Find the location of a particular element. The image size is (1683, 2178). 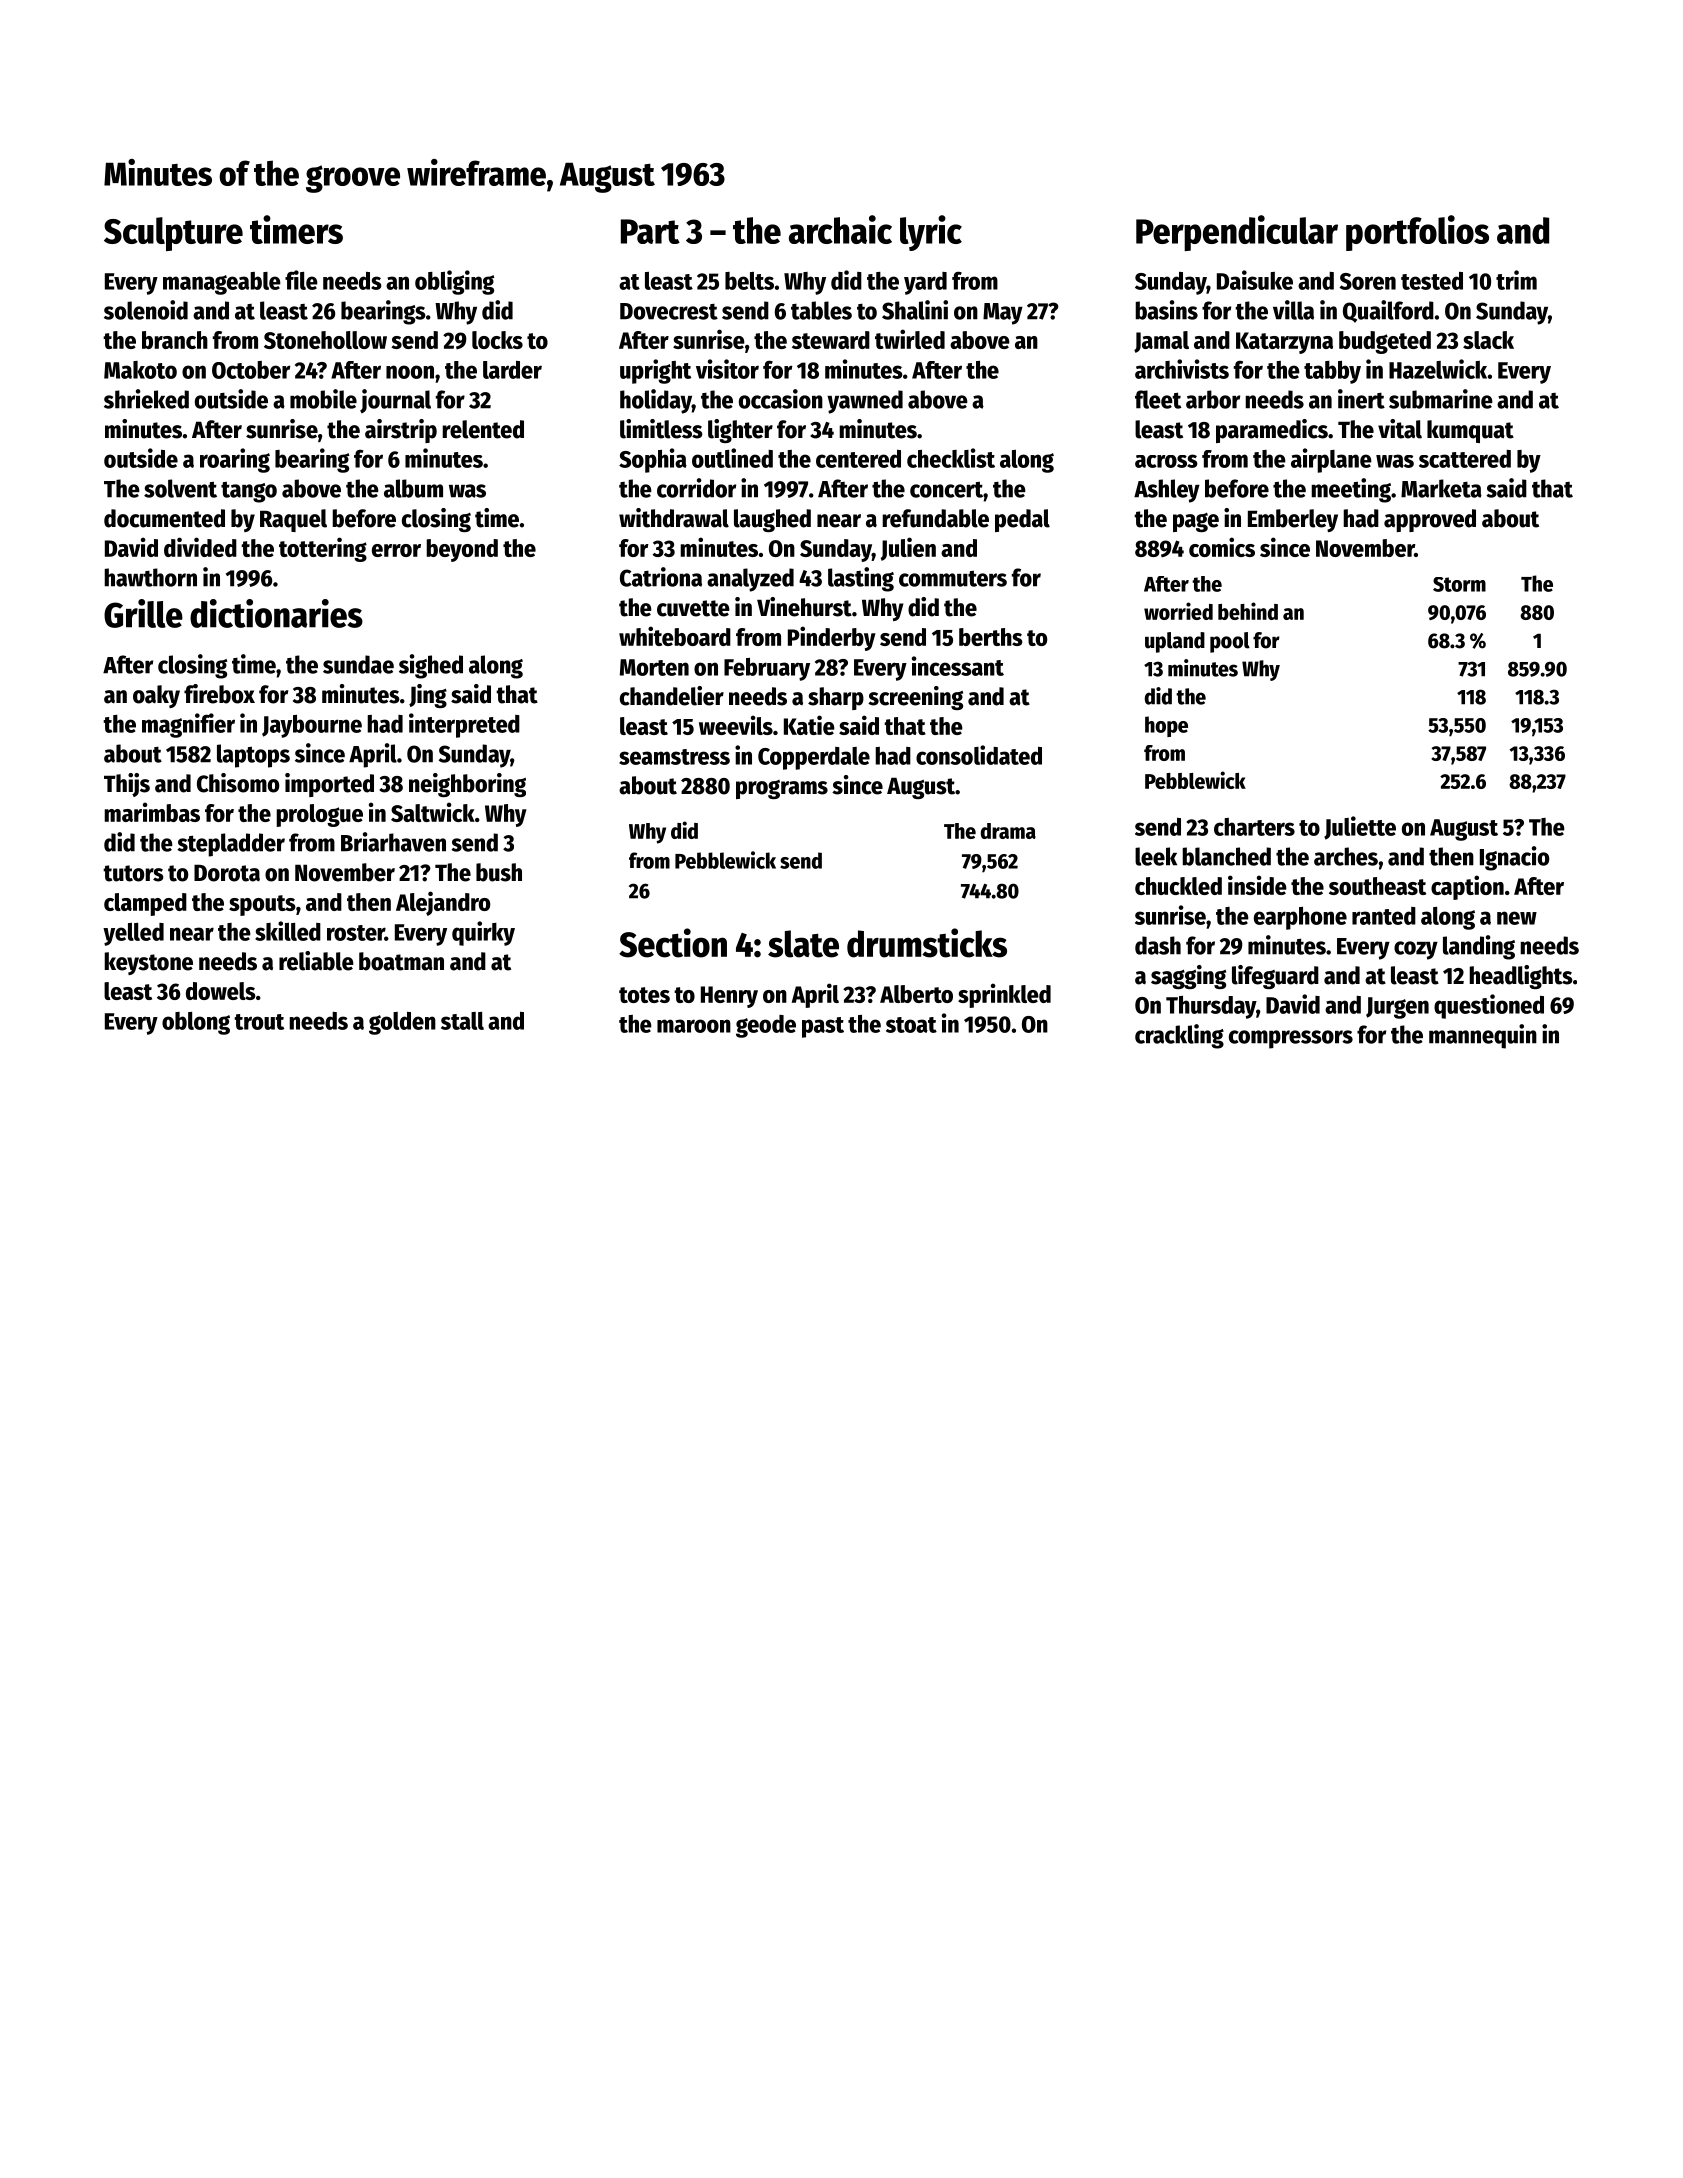

compressors is located at coordinates (1291, 1039).
